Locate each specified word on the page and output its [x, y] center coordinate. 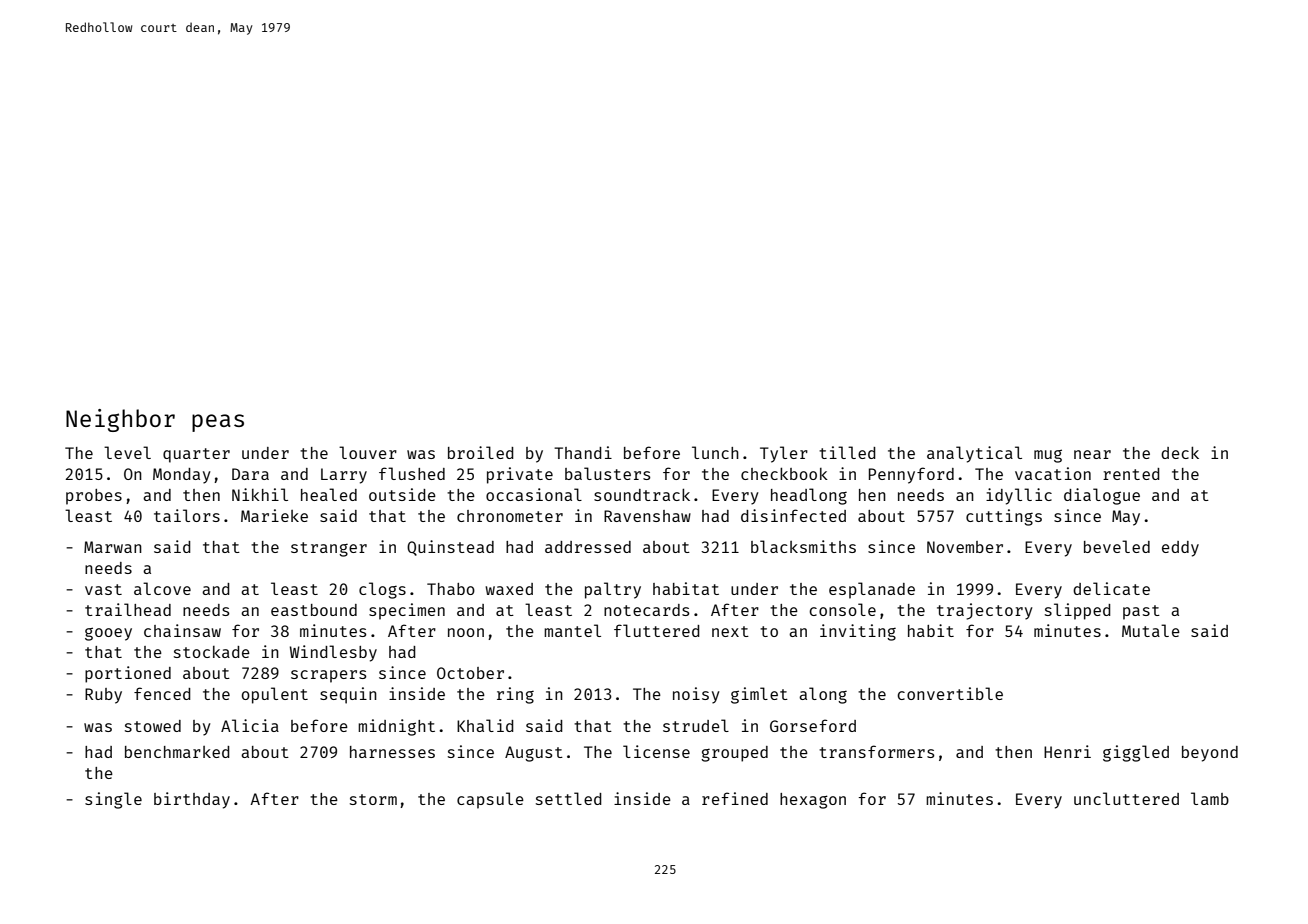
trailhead [128, 609]
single [113, 800]
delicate [1111, 588]
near [1092, 454]
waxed [509, 589]
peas [218, 423]
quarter [196, 455]
